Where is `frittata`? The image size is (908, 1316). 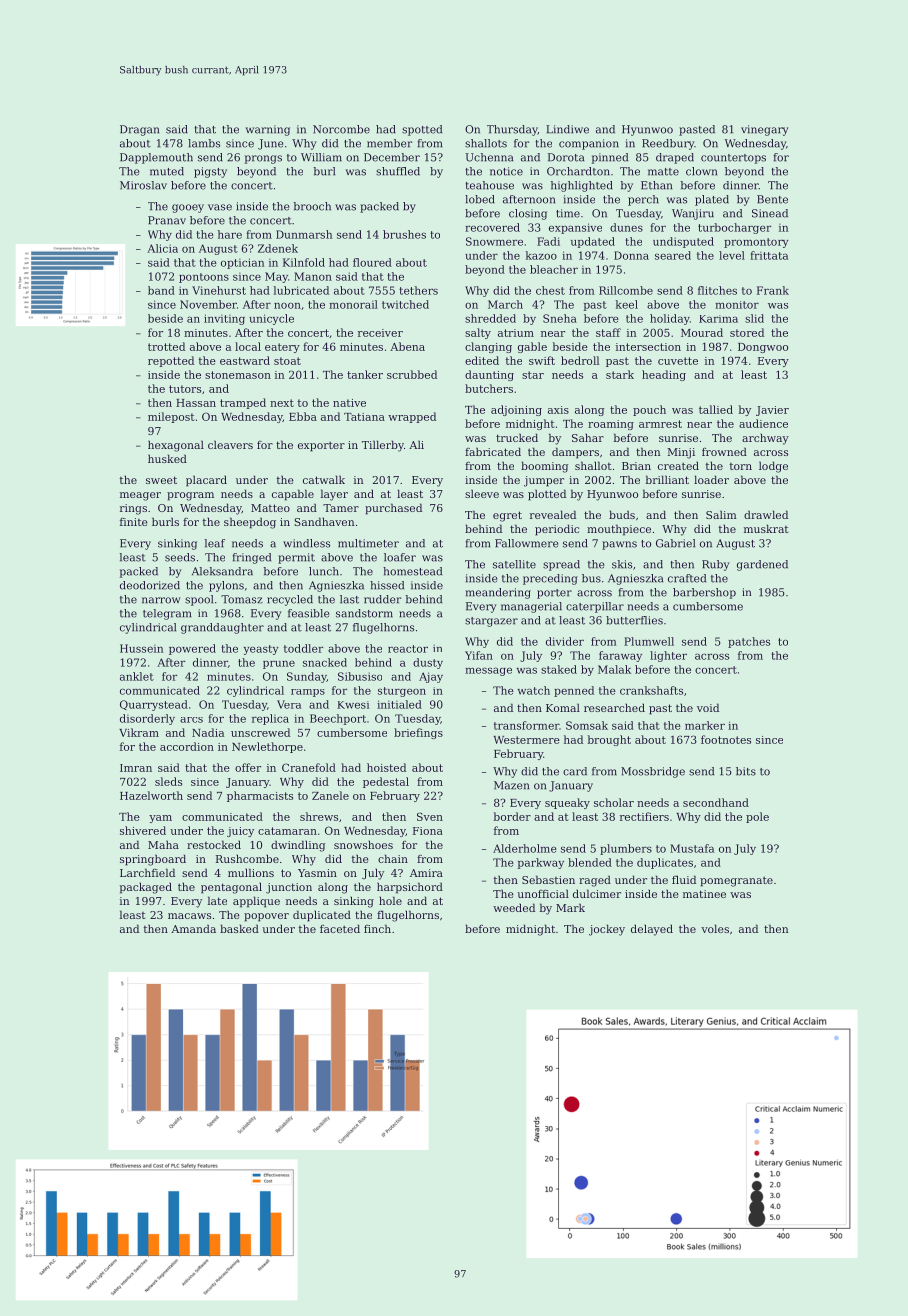 frittata is located at coordinates (769, 255).
